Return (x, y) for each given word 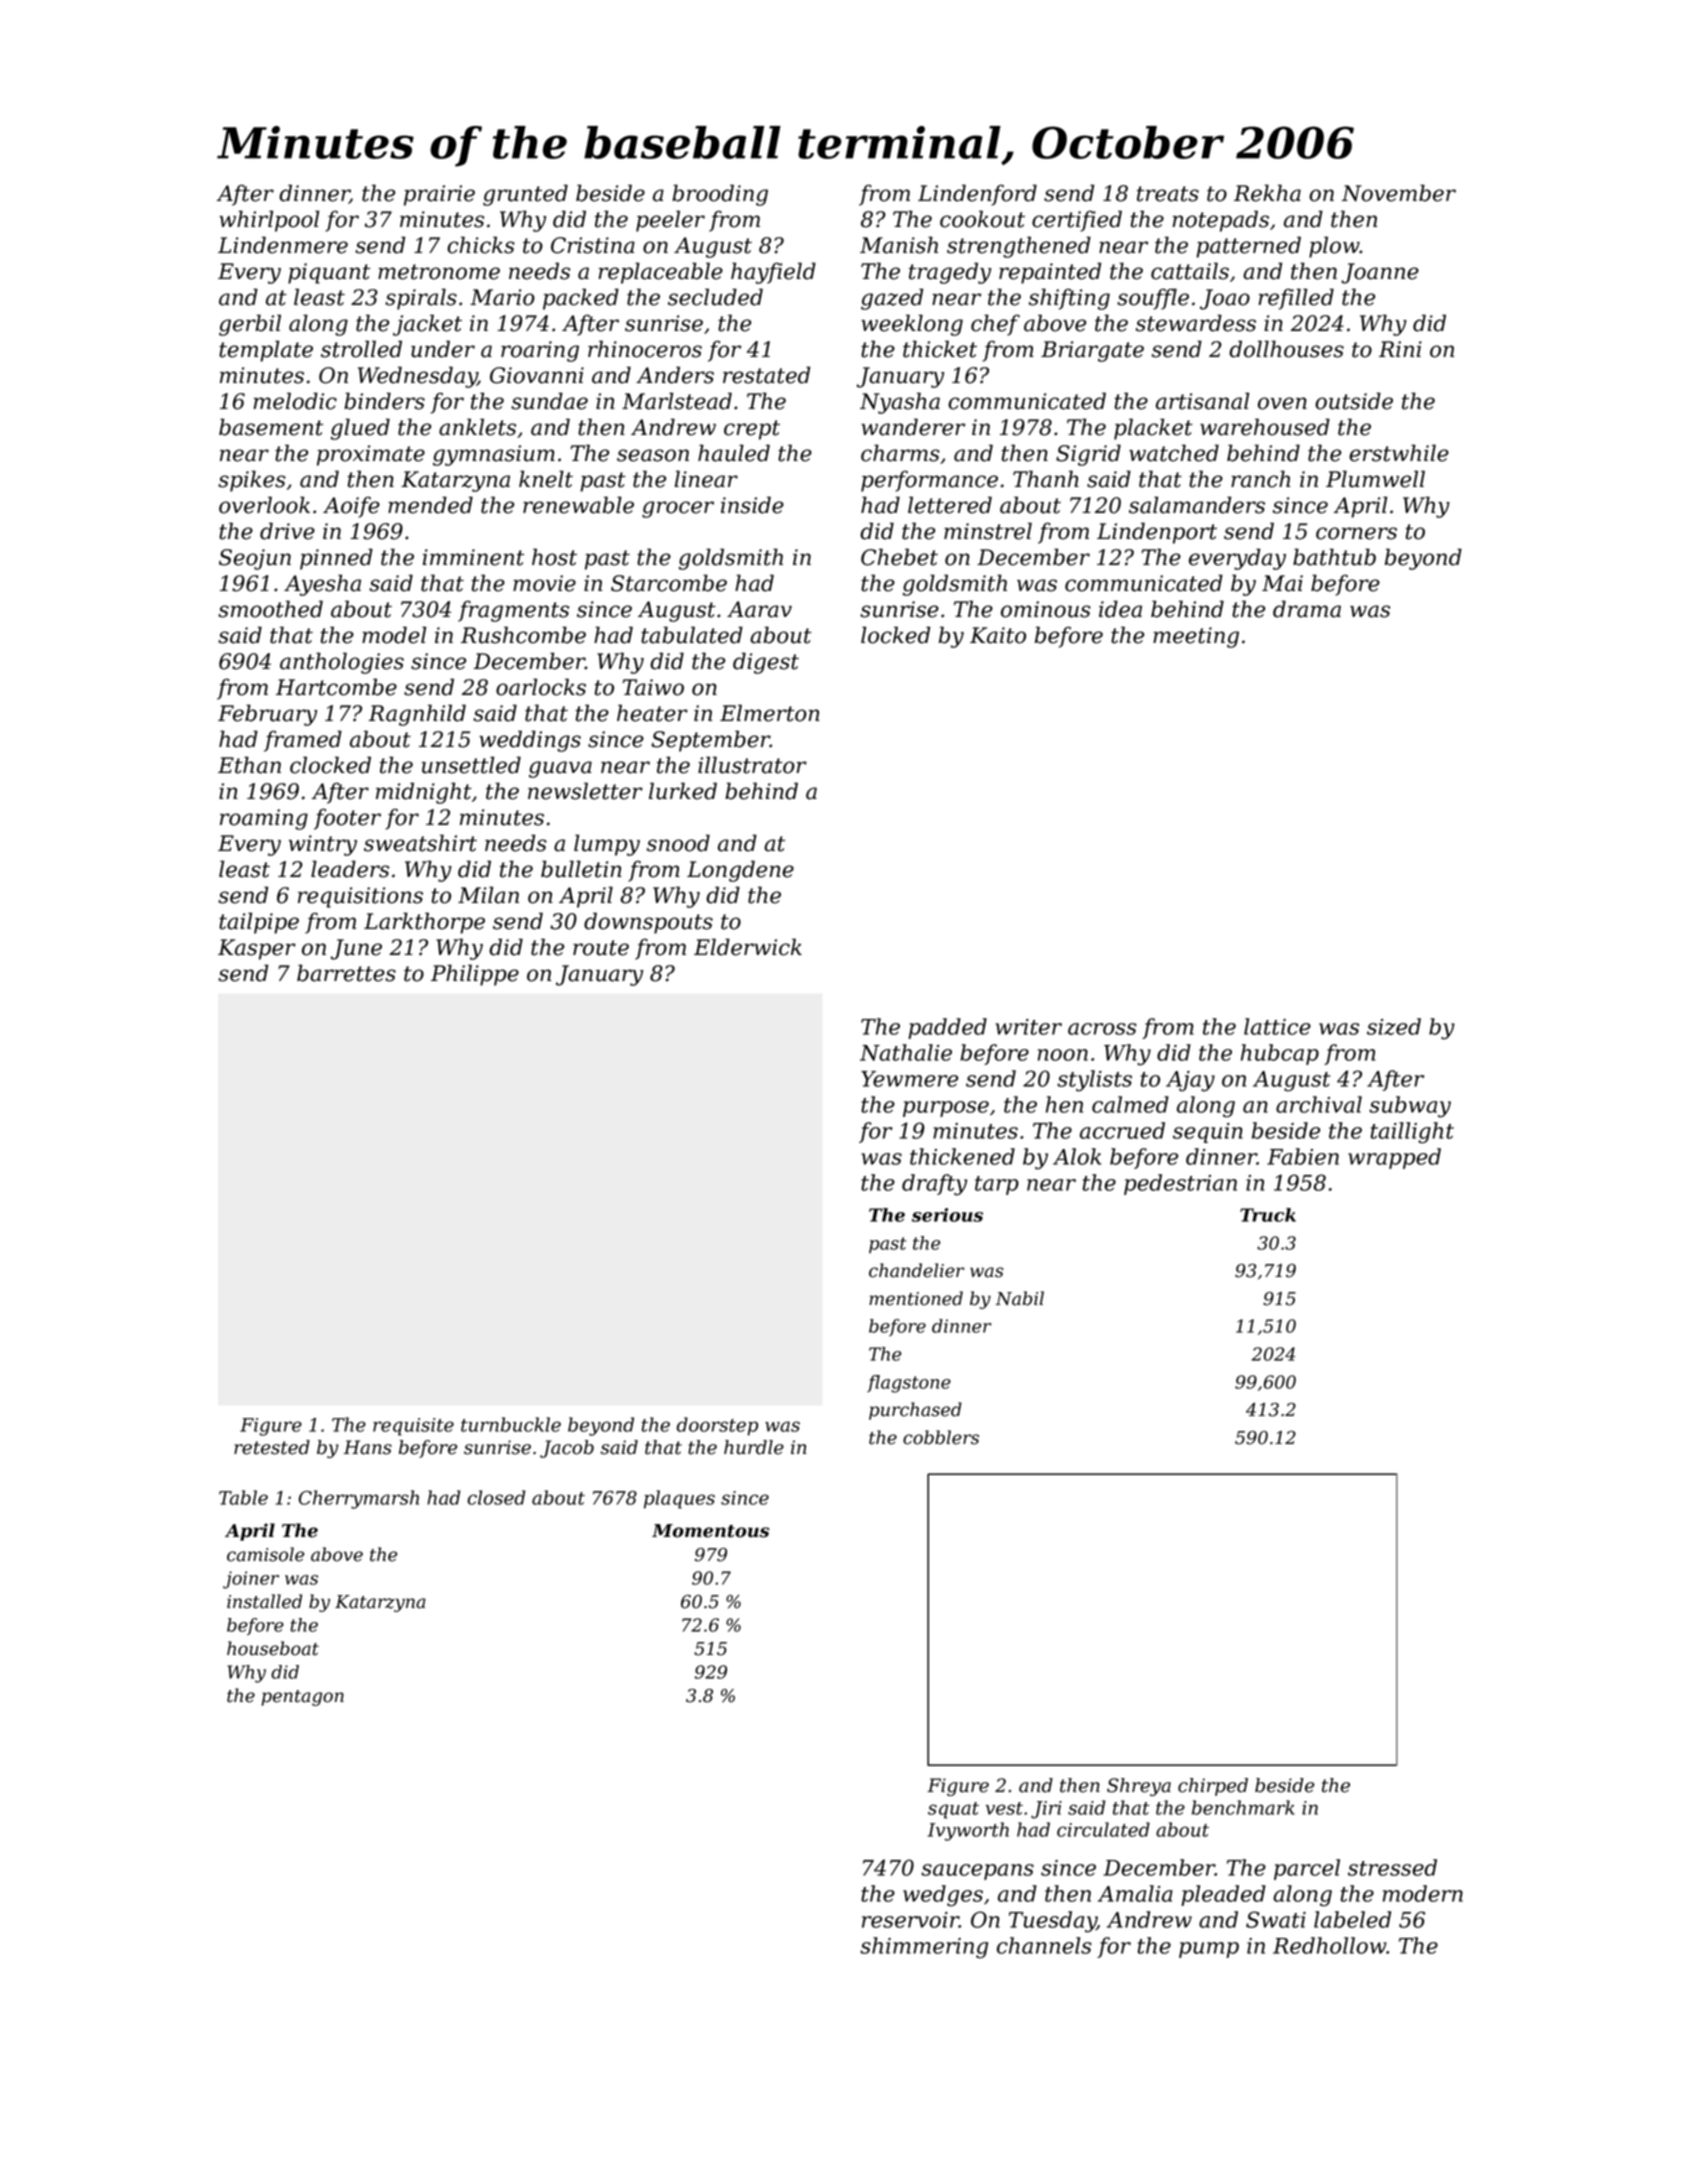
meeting (1196, 637)
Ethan (249, 765)
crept (752, 430)
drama (1307, 609)
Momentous (710, 1531)
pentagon (302, 1698)
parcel (1307, 1869)
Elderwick (748, 947)
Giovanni (537, 375)
